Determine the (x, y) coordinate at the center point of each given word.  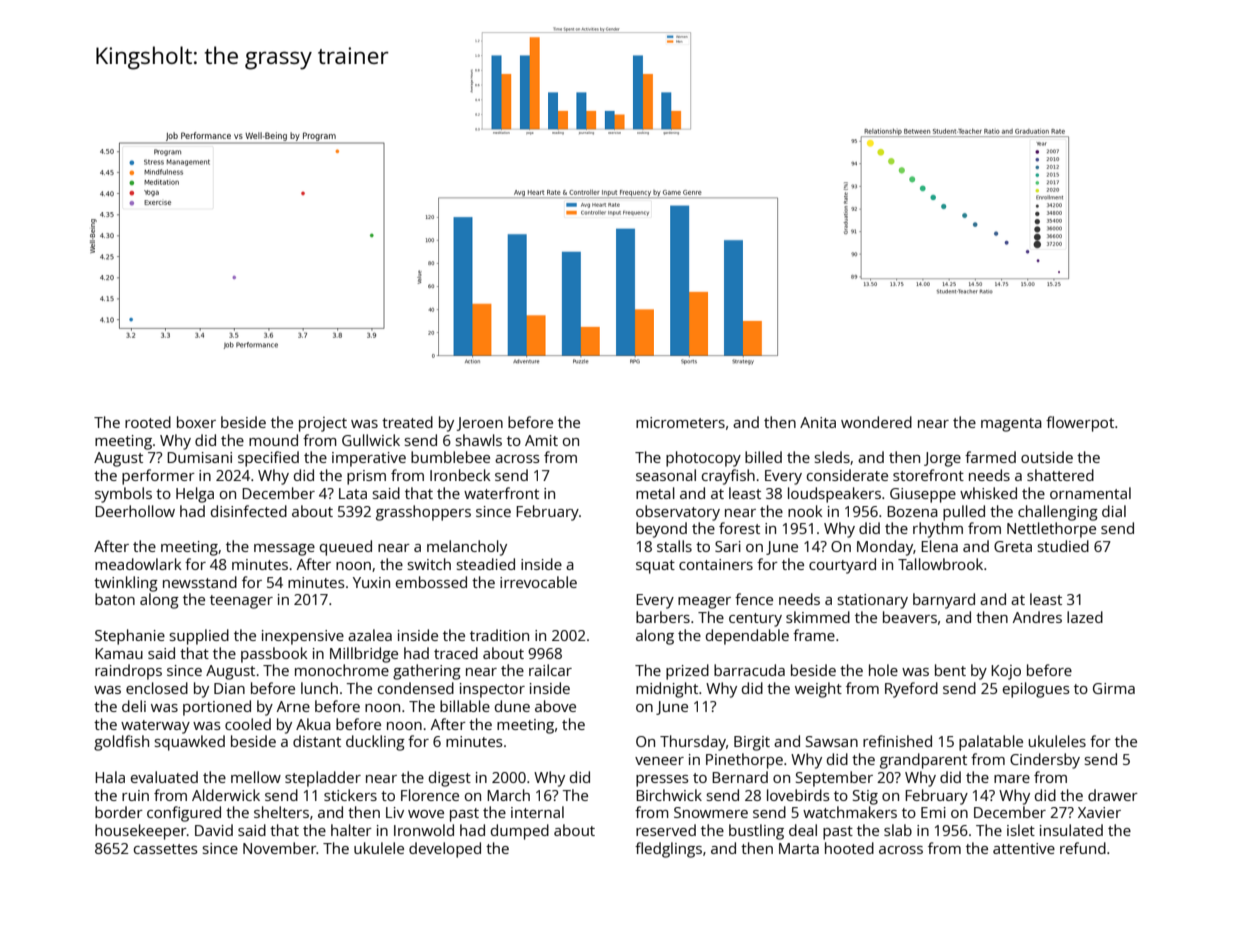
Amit (541, 440)
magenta (1011, 425)
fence (754, 599)
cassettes (166, 849)
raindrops (128, 672)
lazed (1085, 617)
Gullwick (371, 440)
